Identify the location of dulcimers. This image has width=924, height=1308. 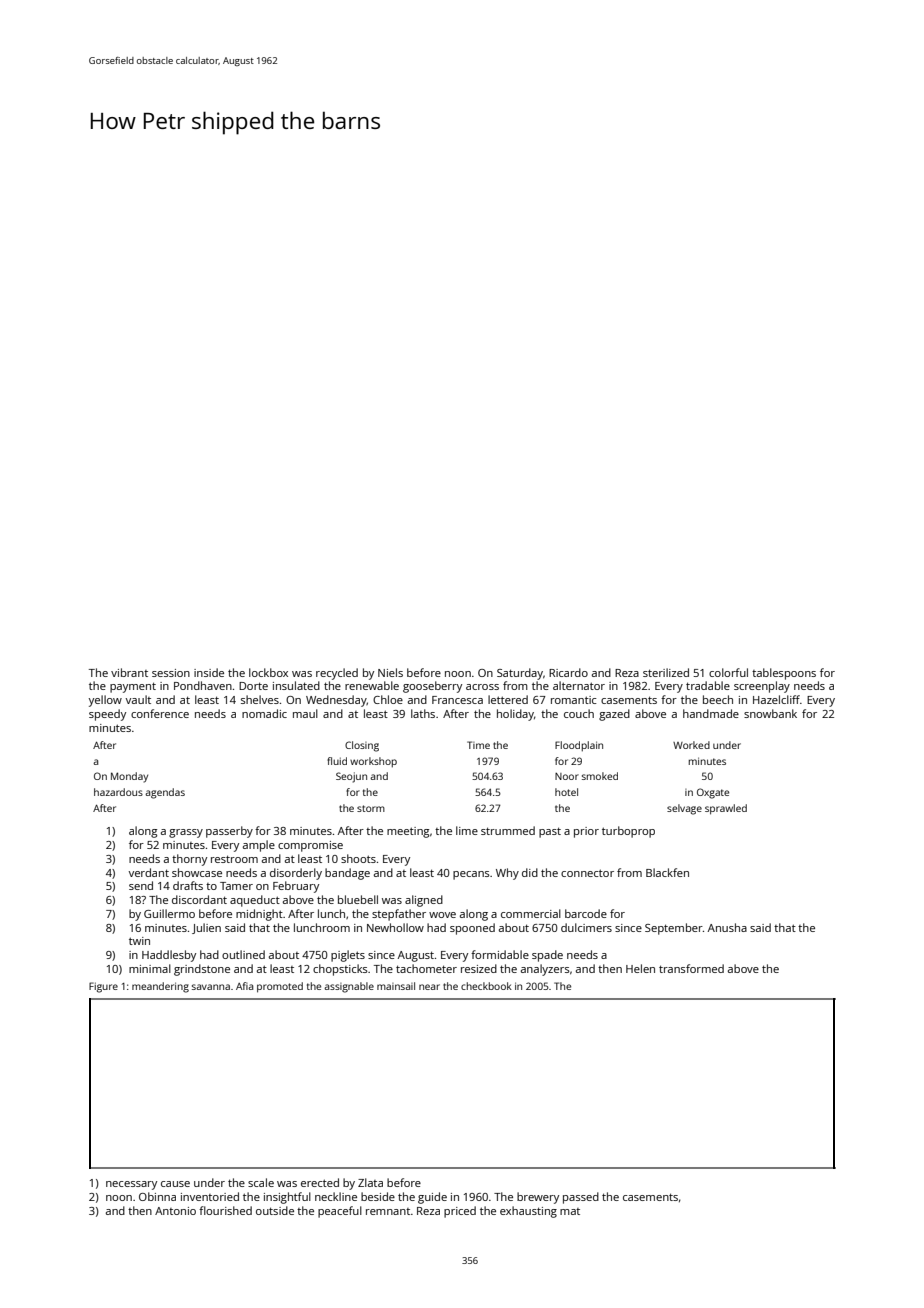
(586, 927).
